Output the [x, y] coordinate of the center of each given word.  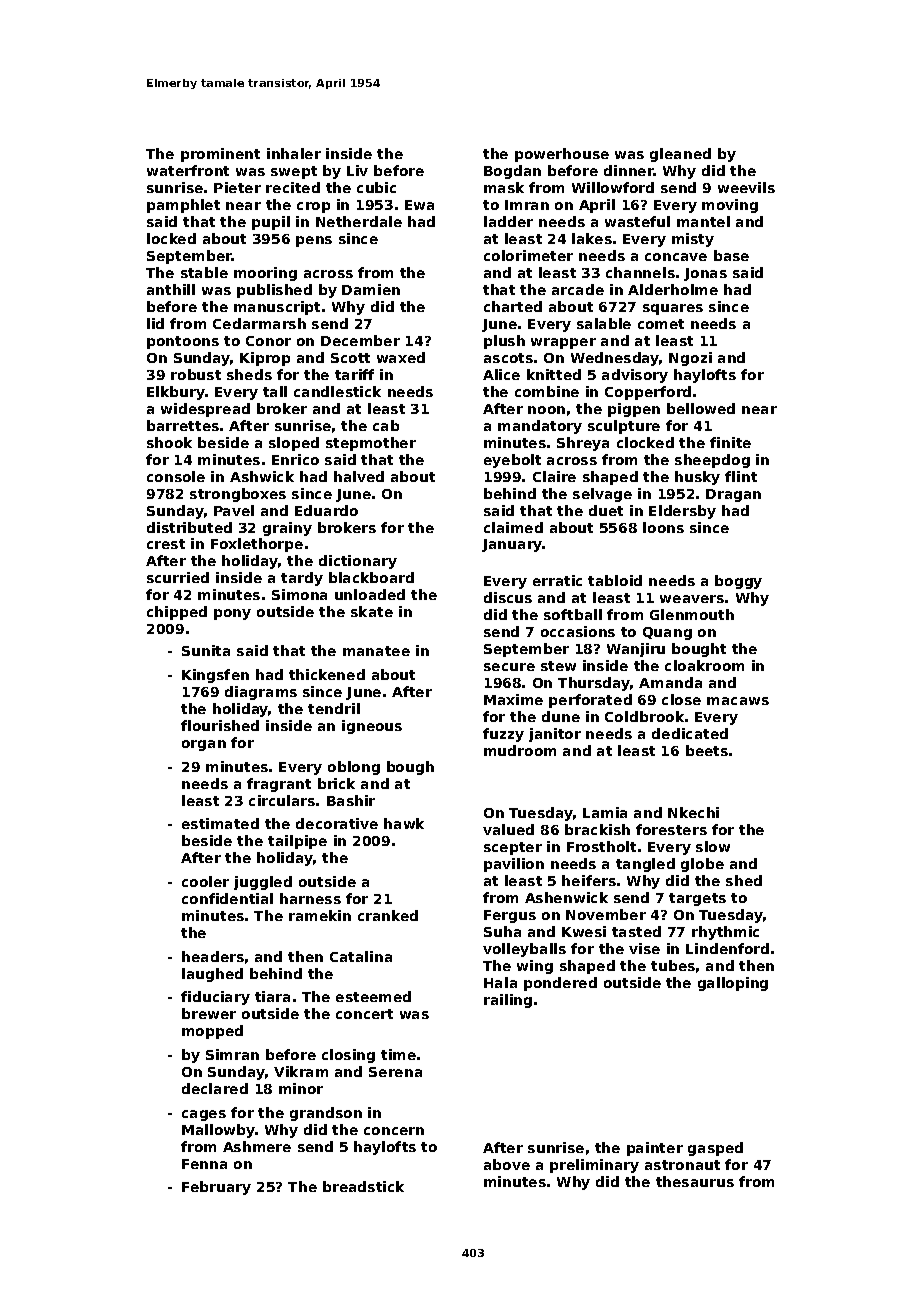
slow [713, 846]
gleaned [680, 155]
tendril [334, 708]
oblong [354, 768]
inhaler [294, 153]
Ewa [419, 205]
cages [204, 1115]
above [507, 1164]
